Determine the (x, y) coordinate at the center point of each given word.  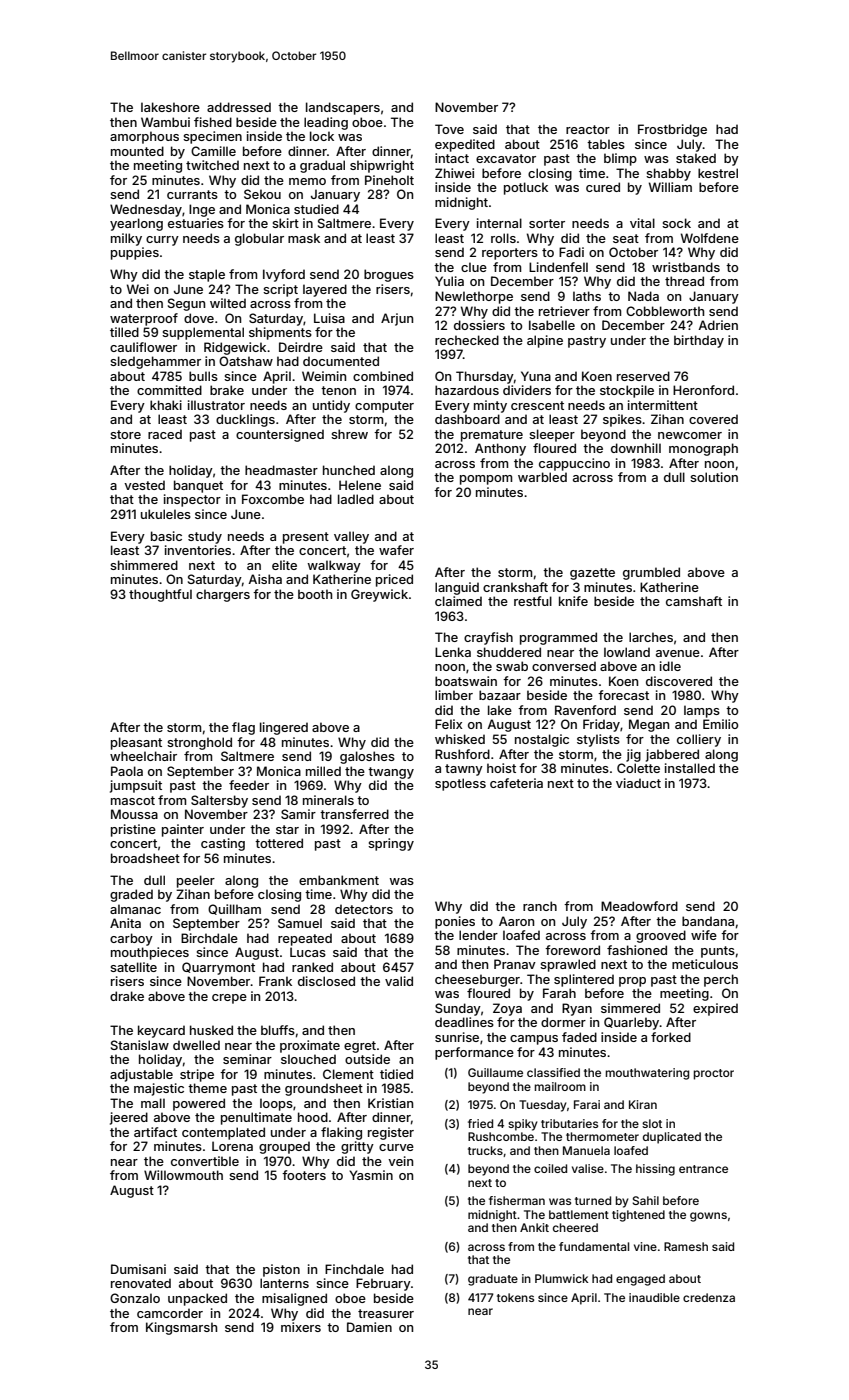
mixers (301, 1327)
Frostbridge (672, 130)
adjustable (141, 1075)
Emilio (720, 724)
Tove (449, 129)
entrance (703, 1169)
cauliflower (143, 347)
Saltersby (219, 801)
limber (454, 695)
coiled (550, 1168)
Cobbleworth (665, 311)
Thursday (485, 377)
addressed (239, 107)
